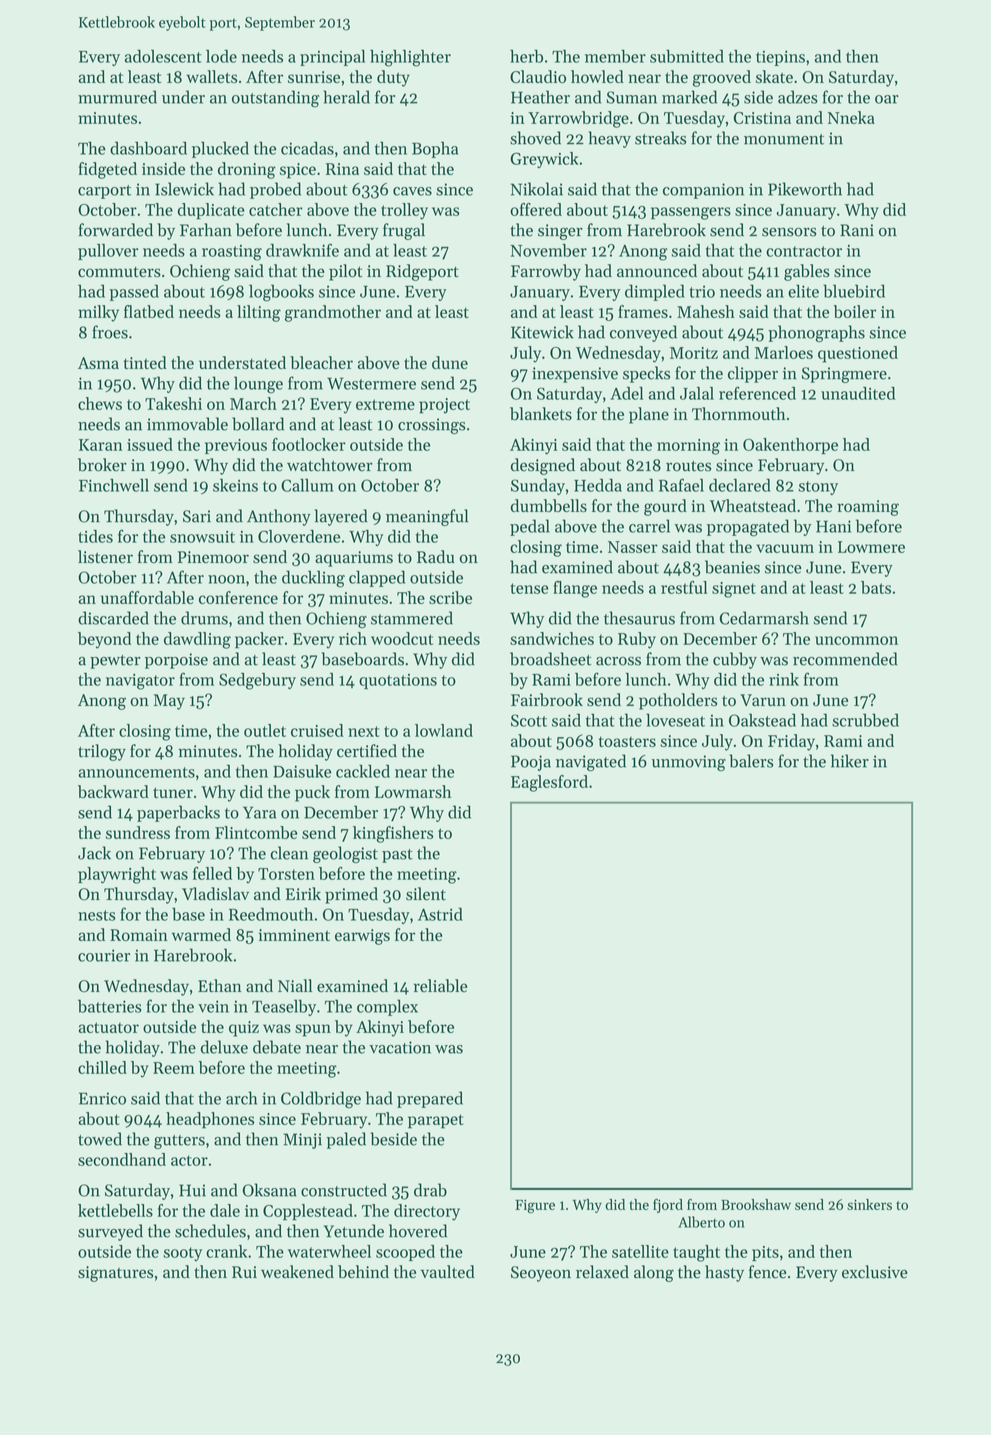 The image size is (991, 1435). What do you see at coordinates (845, 659) in the image?
I see `recommended` at bounding box center [845, 659].
